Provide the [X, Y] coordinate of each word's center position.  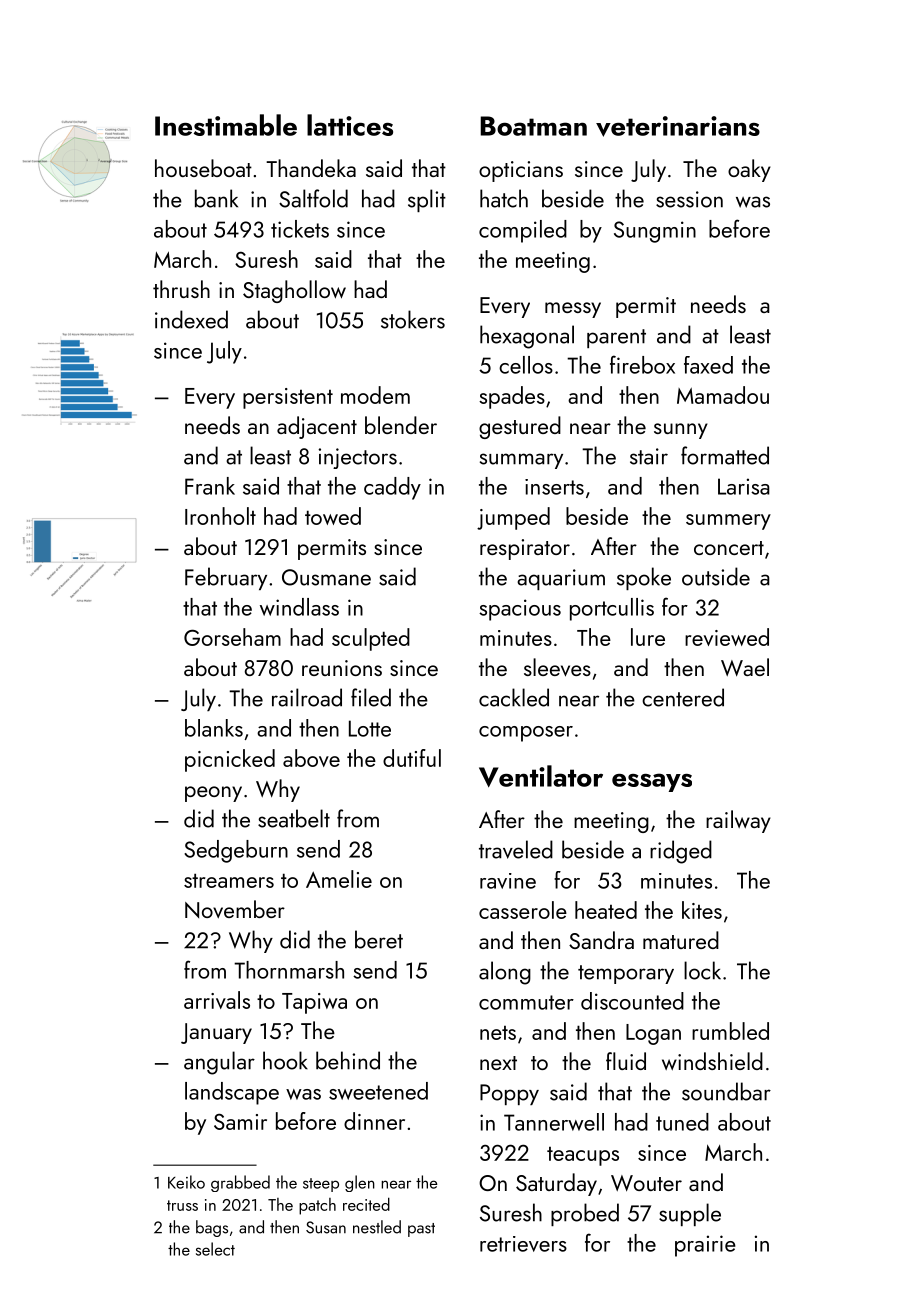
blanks [214, 728]
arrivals [217, 1000]
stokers [413, 319]
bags [212, 1228]
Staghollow [294, 291]
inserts [554, 487]
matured [681, 940]
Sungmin [655, 232]
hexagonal [527, 337]
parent [616, 338]
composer [526, 734]
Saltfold [313, 198]
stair [649, 456]
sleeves [557, 667]
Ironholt [220, 516]
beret [379, 939]
